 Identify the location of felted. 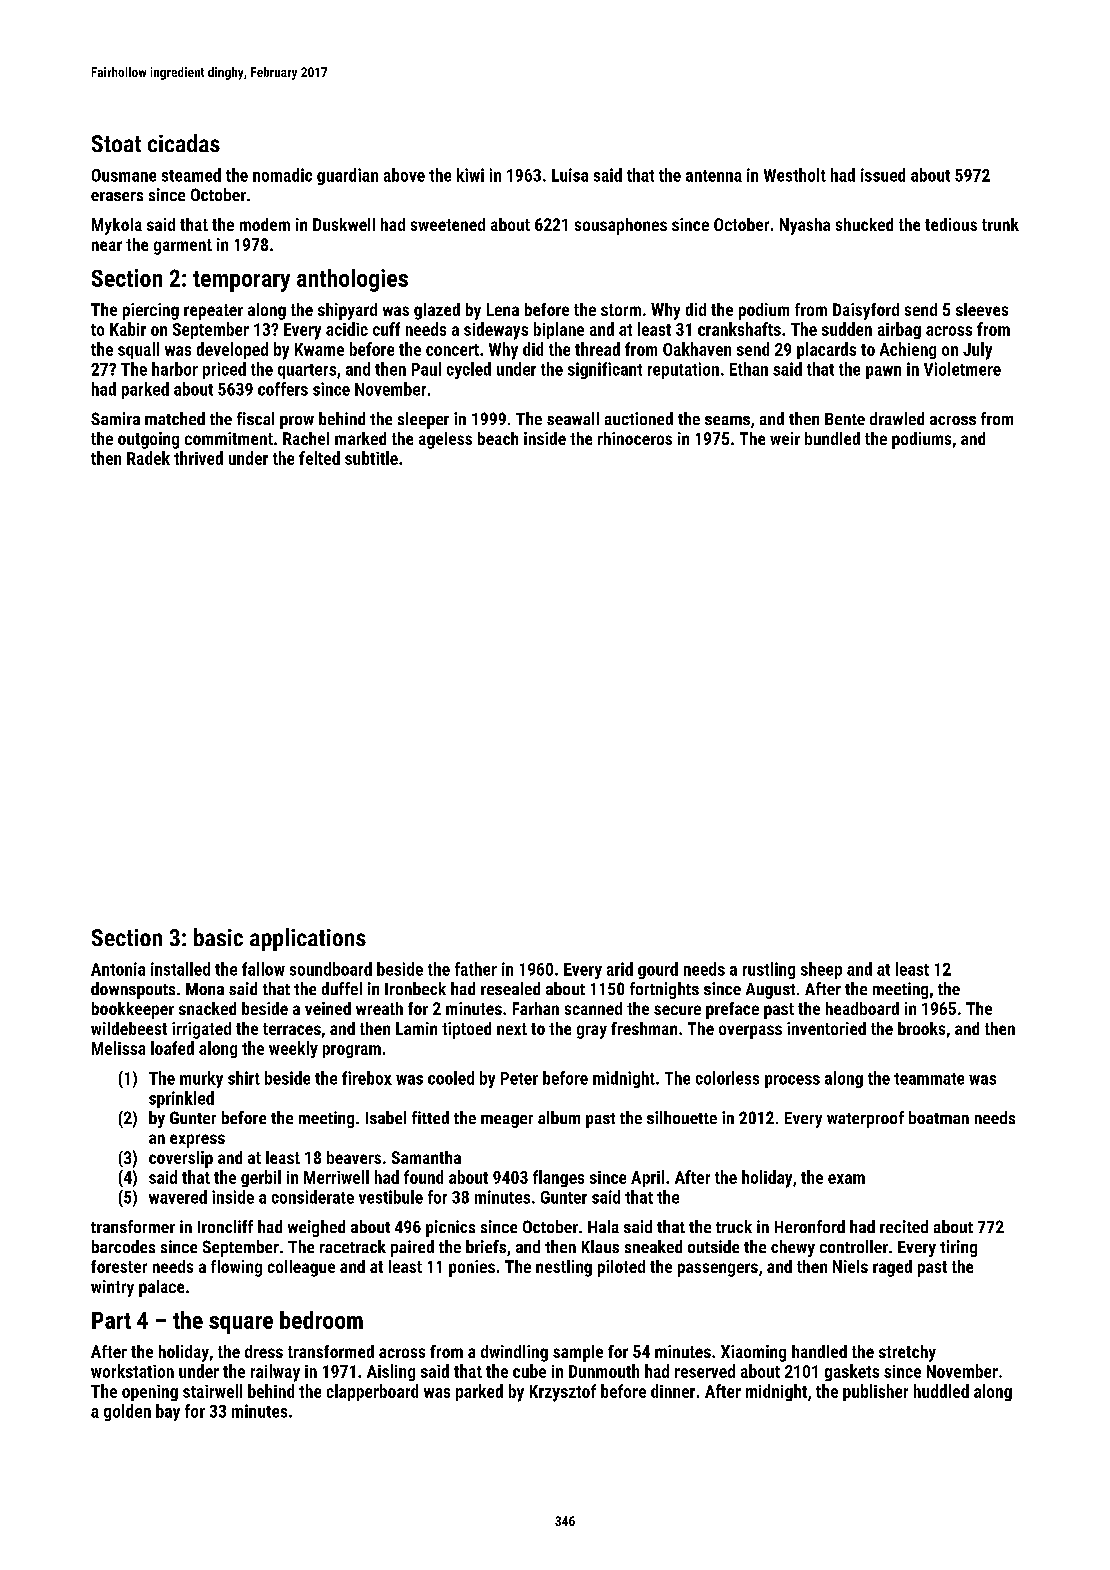
(319, 458).
